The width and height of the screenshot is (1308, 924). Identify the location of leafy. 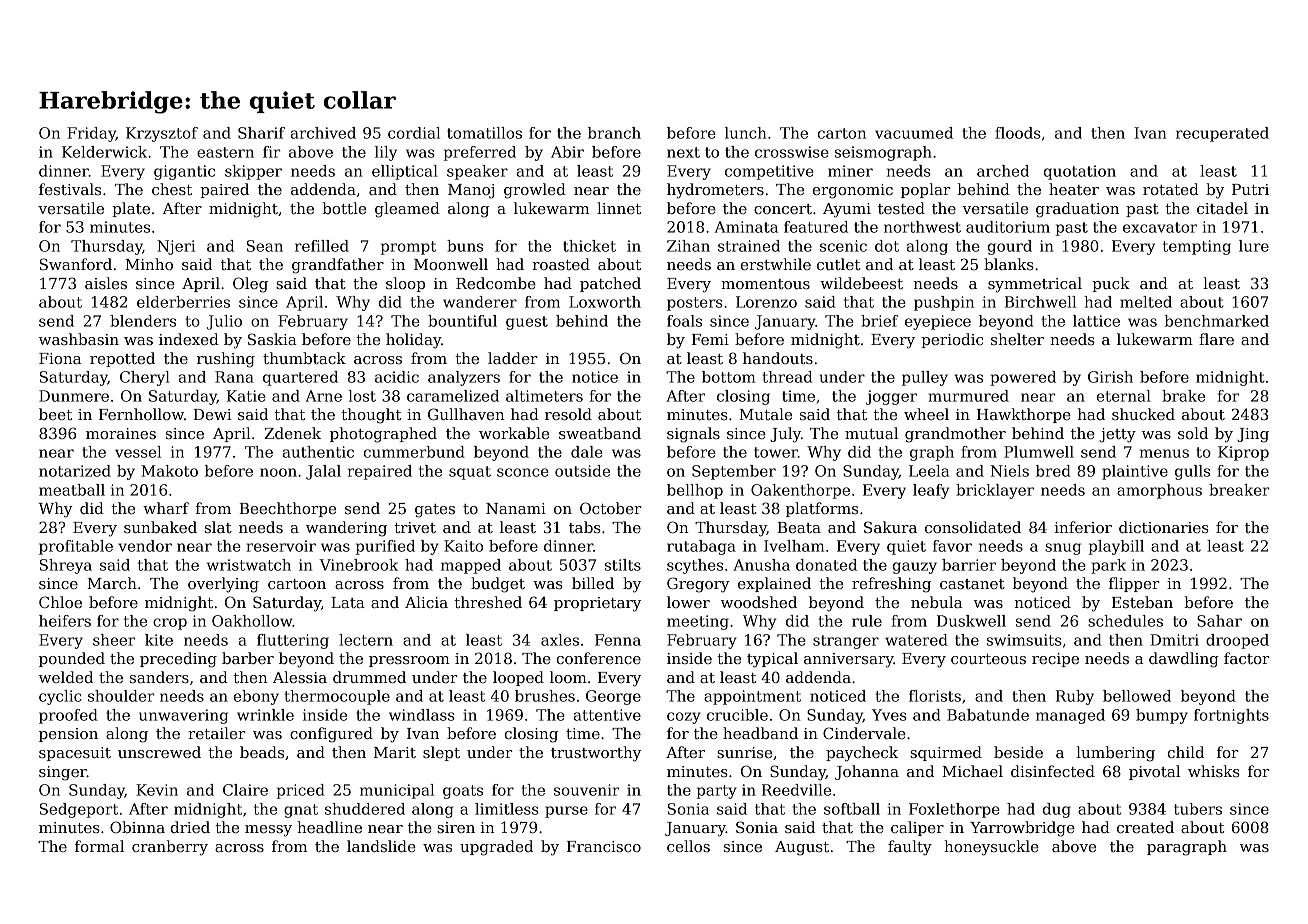
(931, 491).
